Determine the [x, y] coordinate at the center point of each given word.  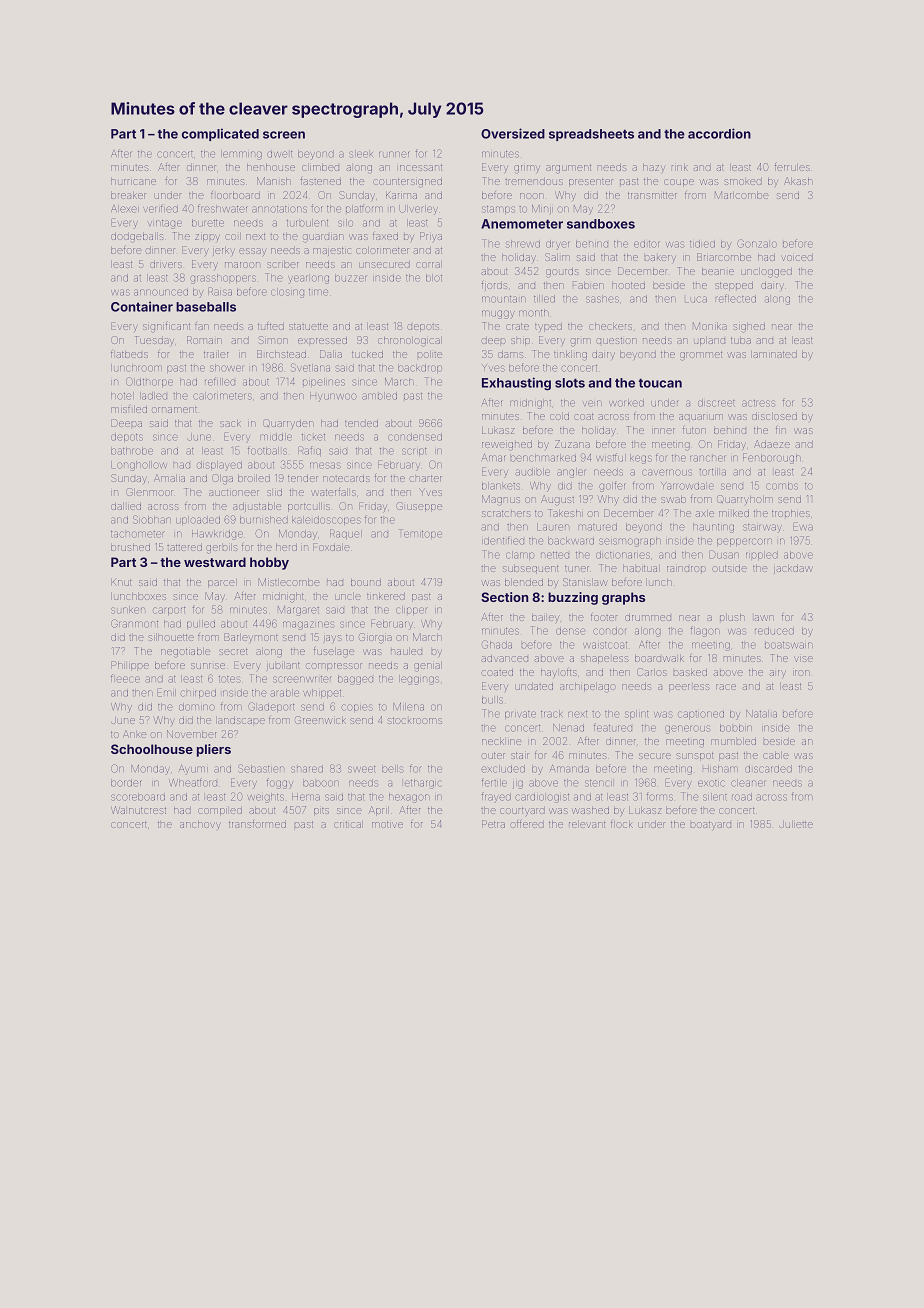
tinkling [570, 356]
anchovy [200, 825]
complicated [220, 134]
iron [801, 673]
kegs [641, 459]
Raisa [220, 292]
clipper [411, 610]
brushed [130, 547]
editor [646, 244]
